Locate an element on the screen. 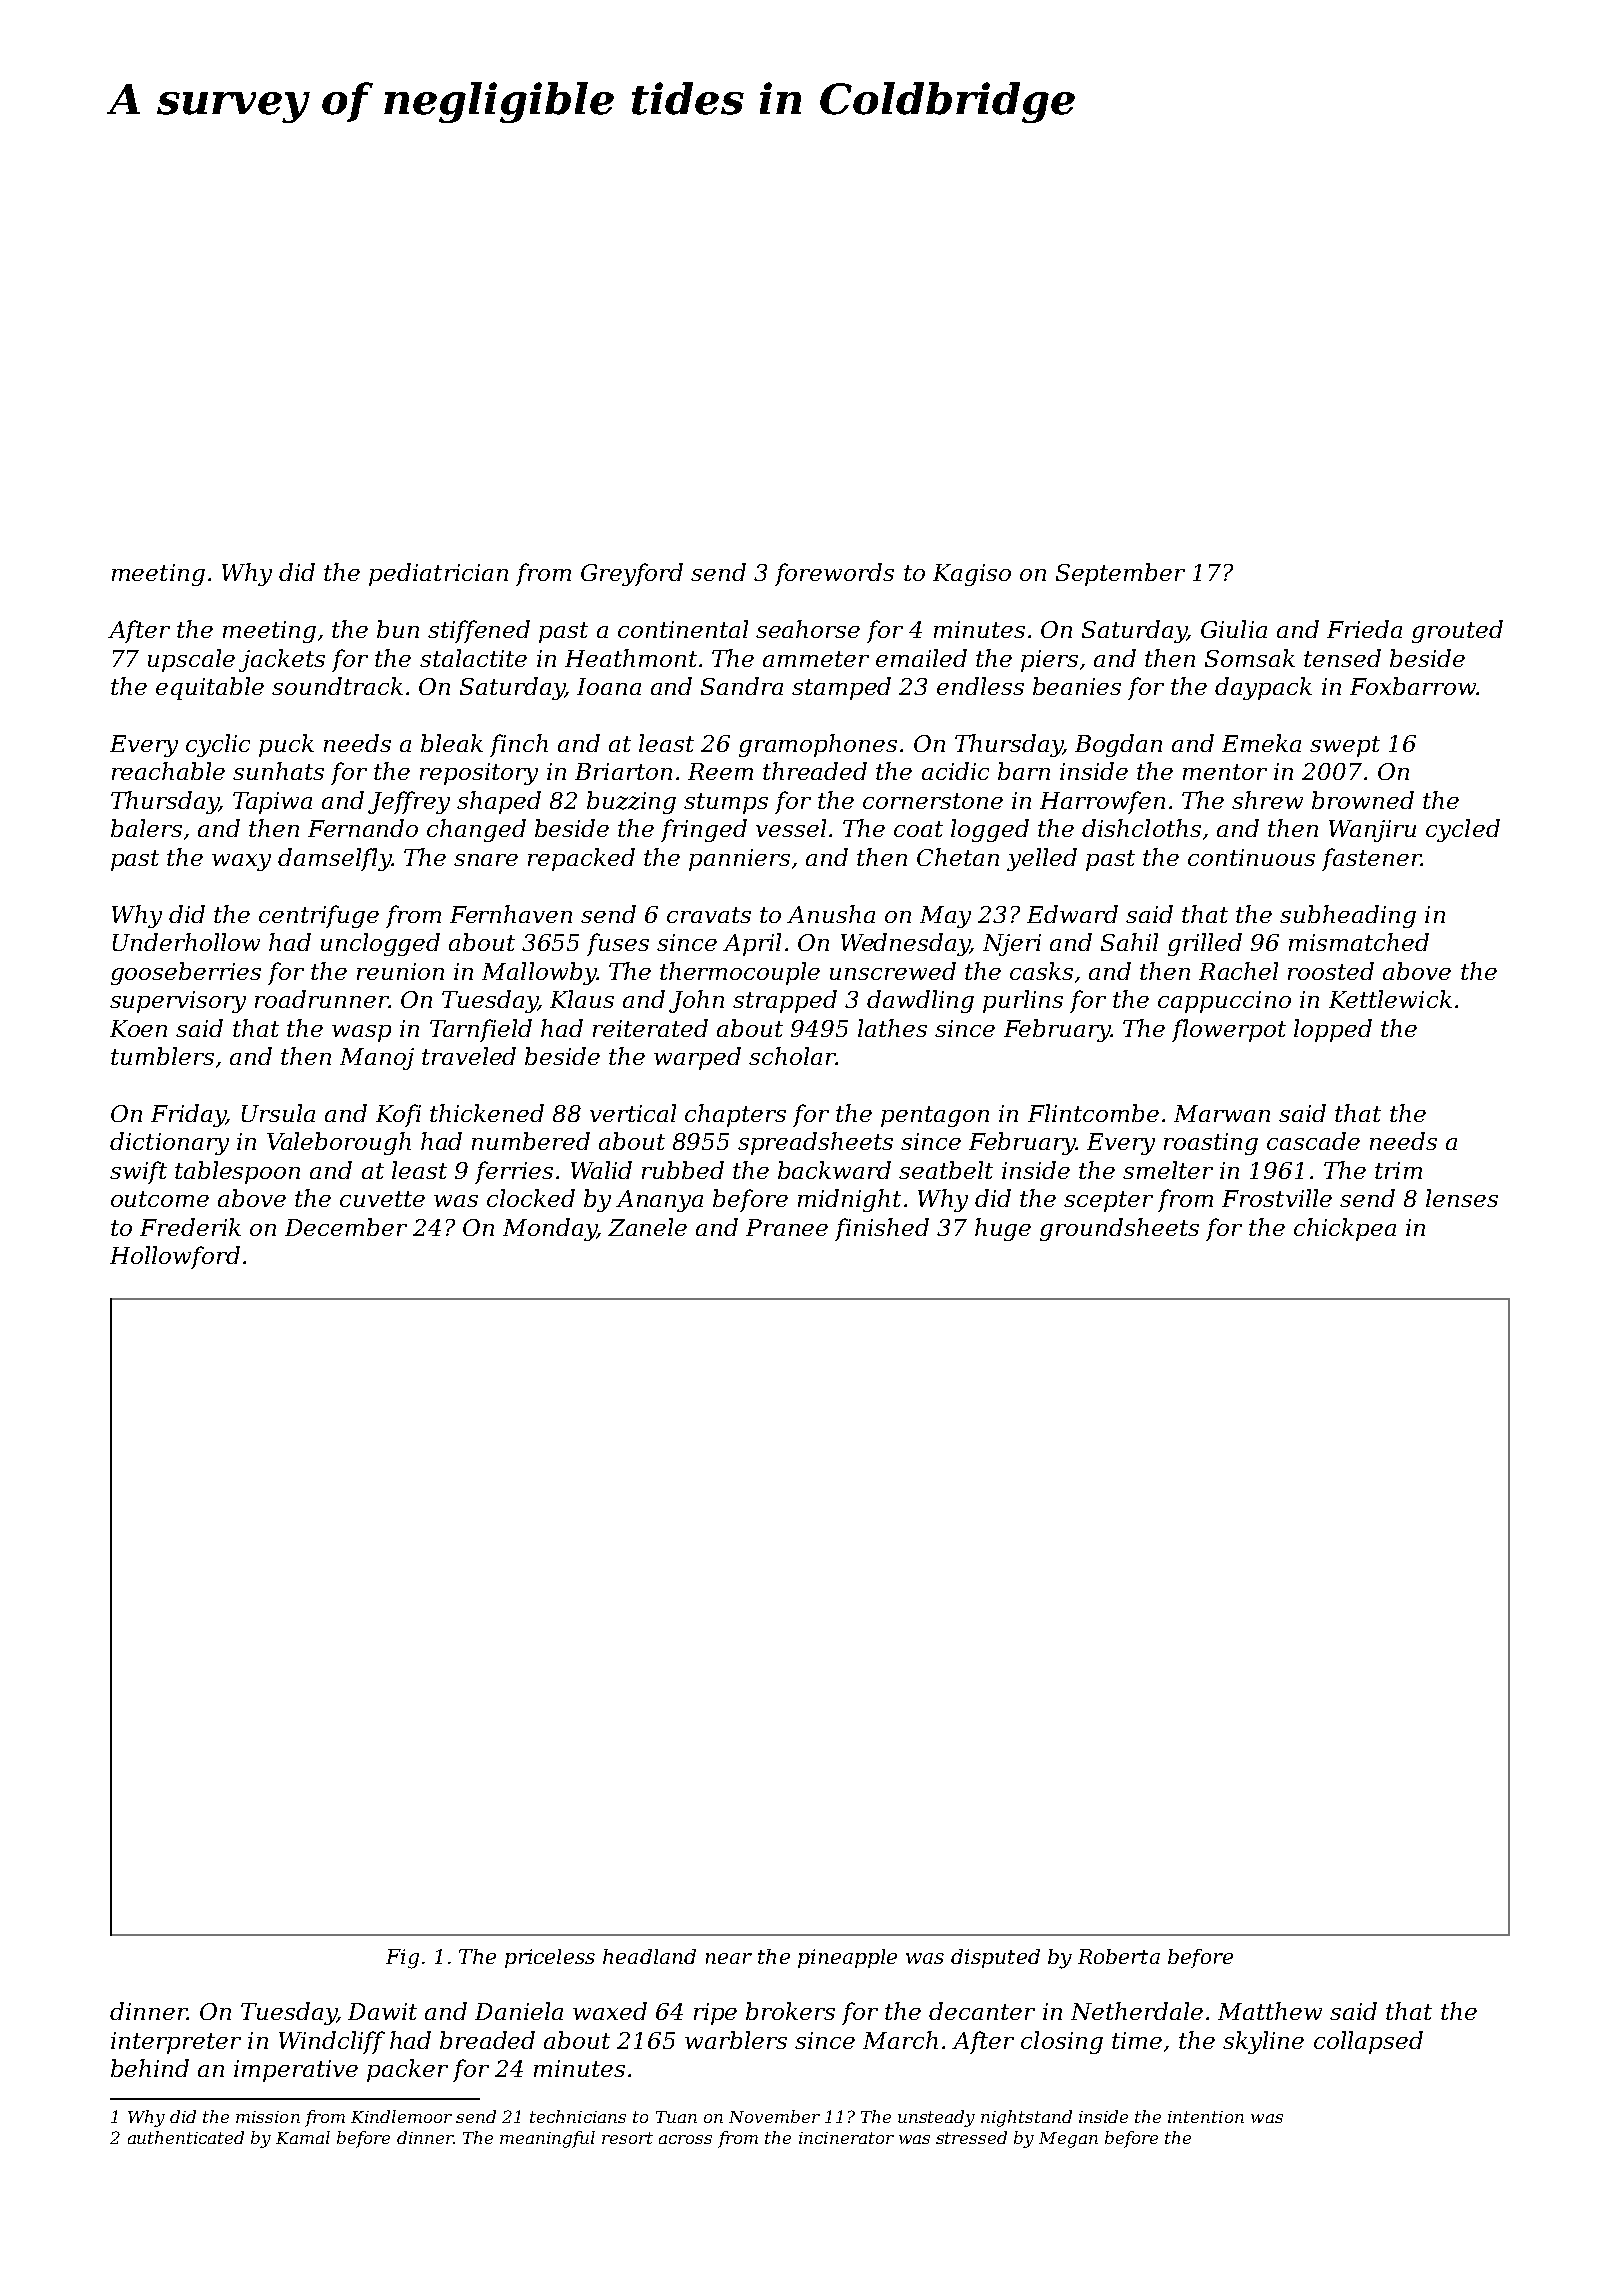 This screenshot has width=1620, height=2292. Fig is located at coordinates (402, 1959).
